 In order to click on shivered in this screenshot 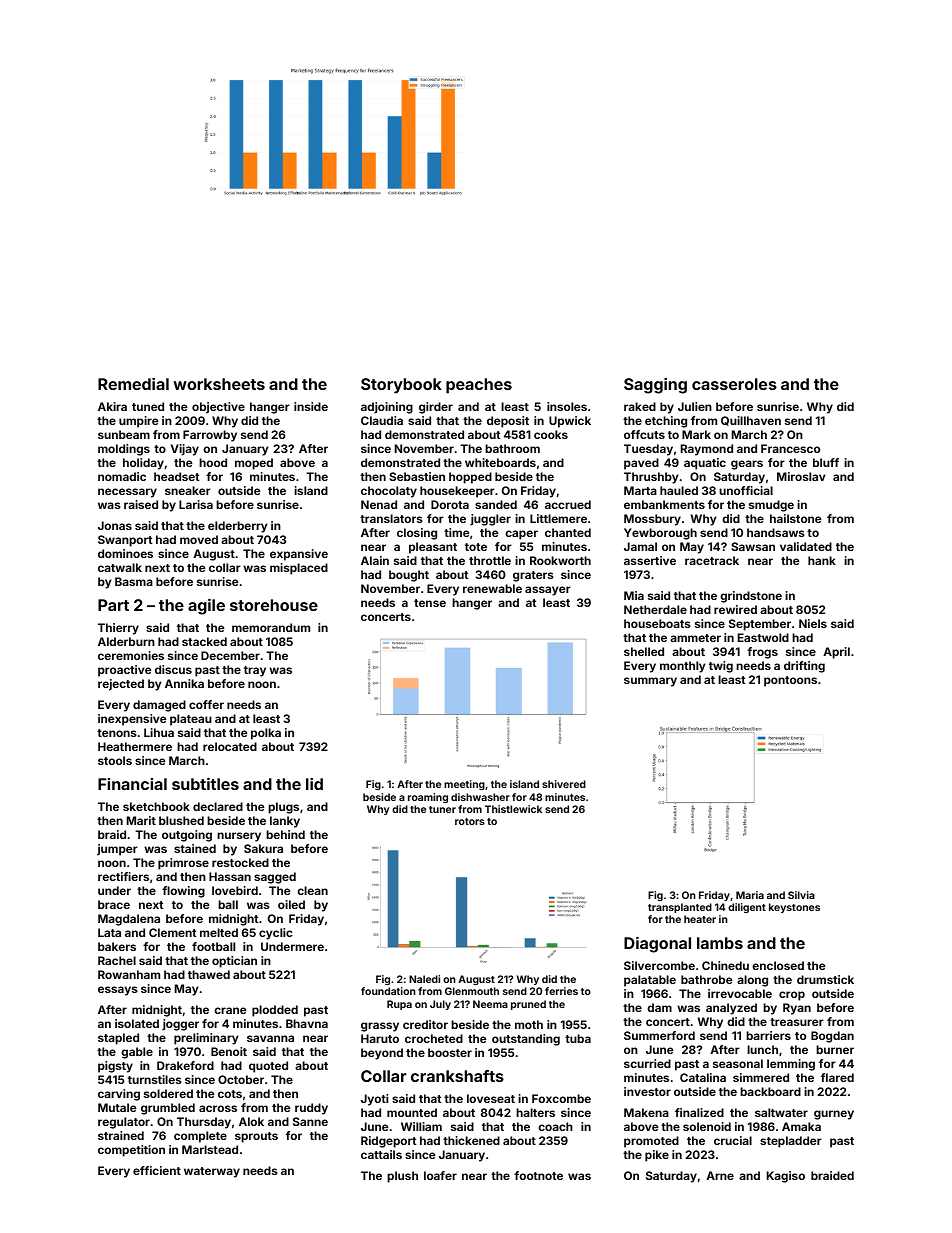, I will do `click(564, 784)`.
